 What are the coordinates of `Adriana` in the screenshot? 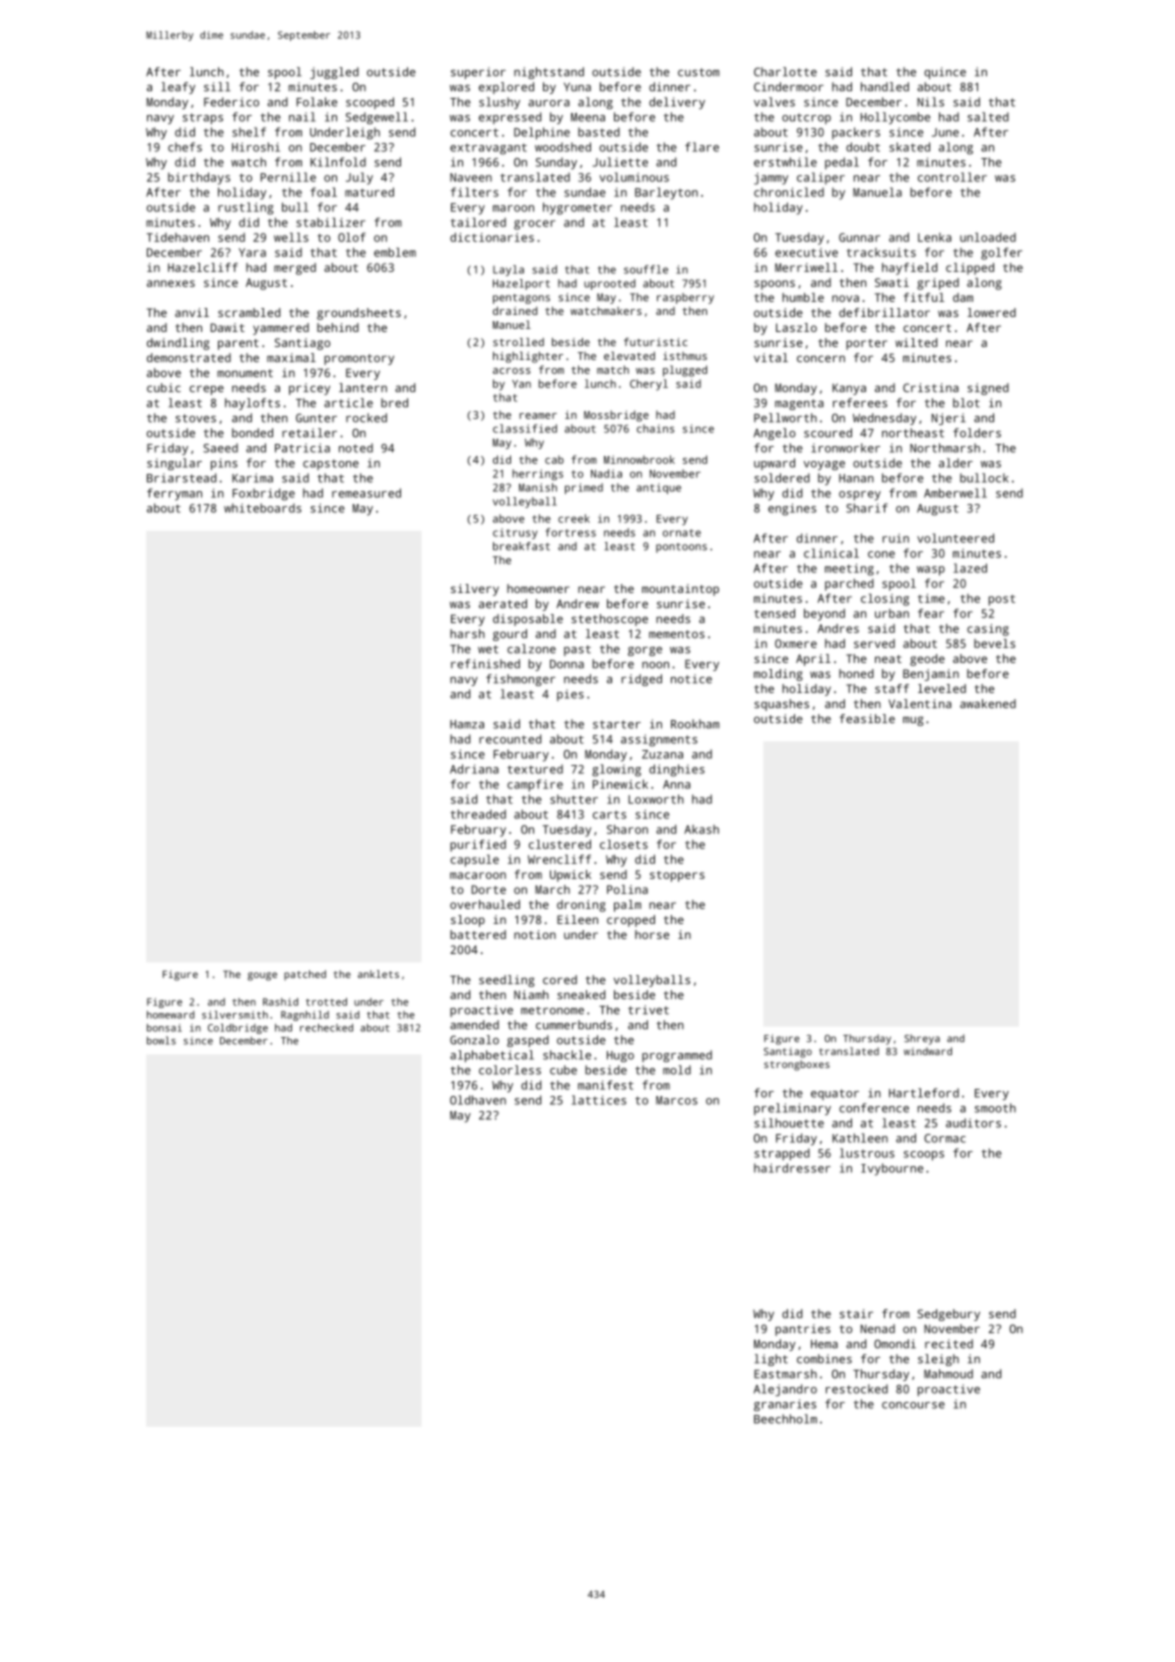 It's located at (474, 769).
